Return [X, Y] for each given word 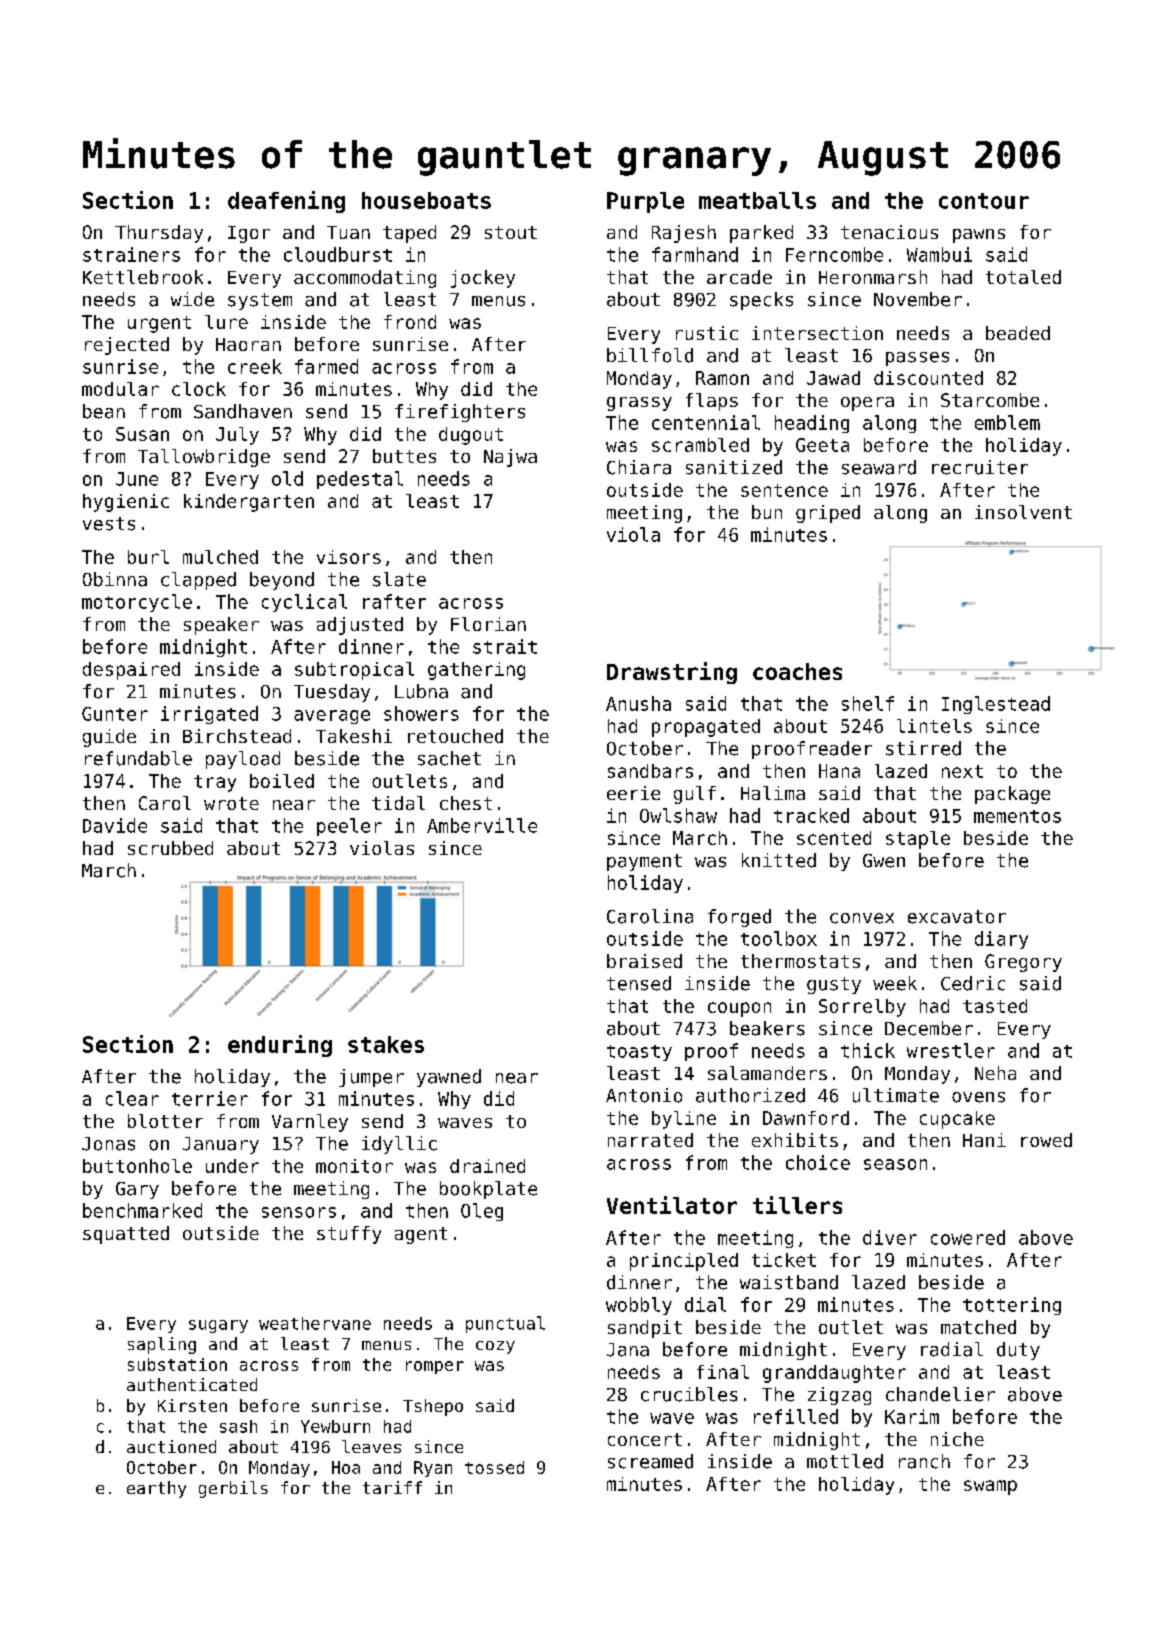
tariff [392, 1487]
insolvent [1023, 512]
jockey [483, 279]
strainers [131, 254]
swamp [990, 1487]
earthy [156, 1489]
